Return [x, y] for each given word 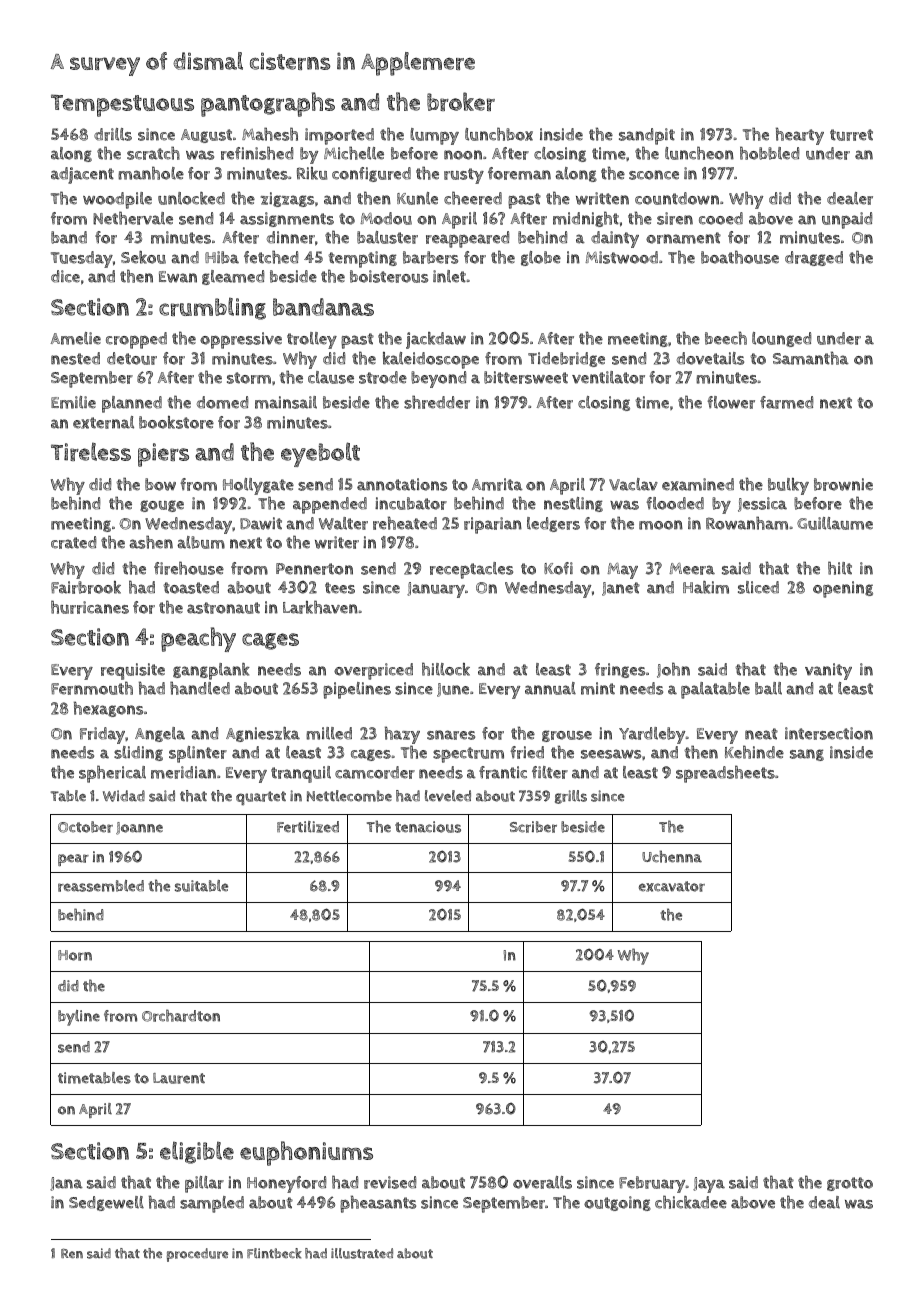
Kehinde [754, 752]
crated [73, 542]
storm [249, 378]
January [436, 590]
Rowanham [747, 523]
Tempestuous [122, 105]
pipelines [357, 690]
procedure [197, 1255]
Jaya [709, 1185]
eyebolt [320, 454]
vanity [828, 671]
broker [461, 101]
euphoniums [306, 1153]
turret [851, 135]
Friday [102, 735]
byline [79, 1018]
